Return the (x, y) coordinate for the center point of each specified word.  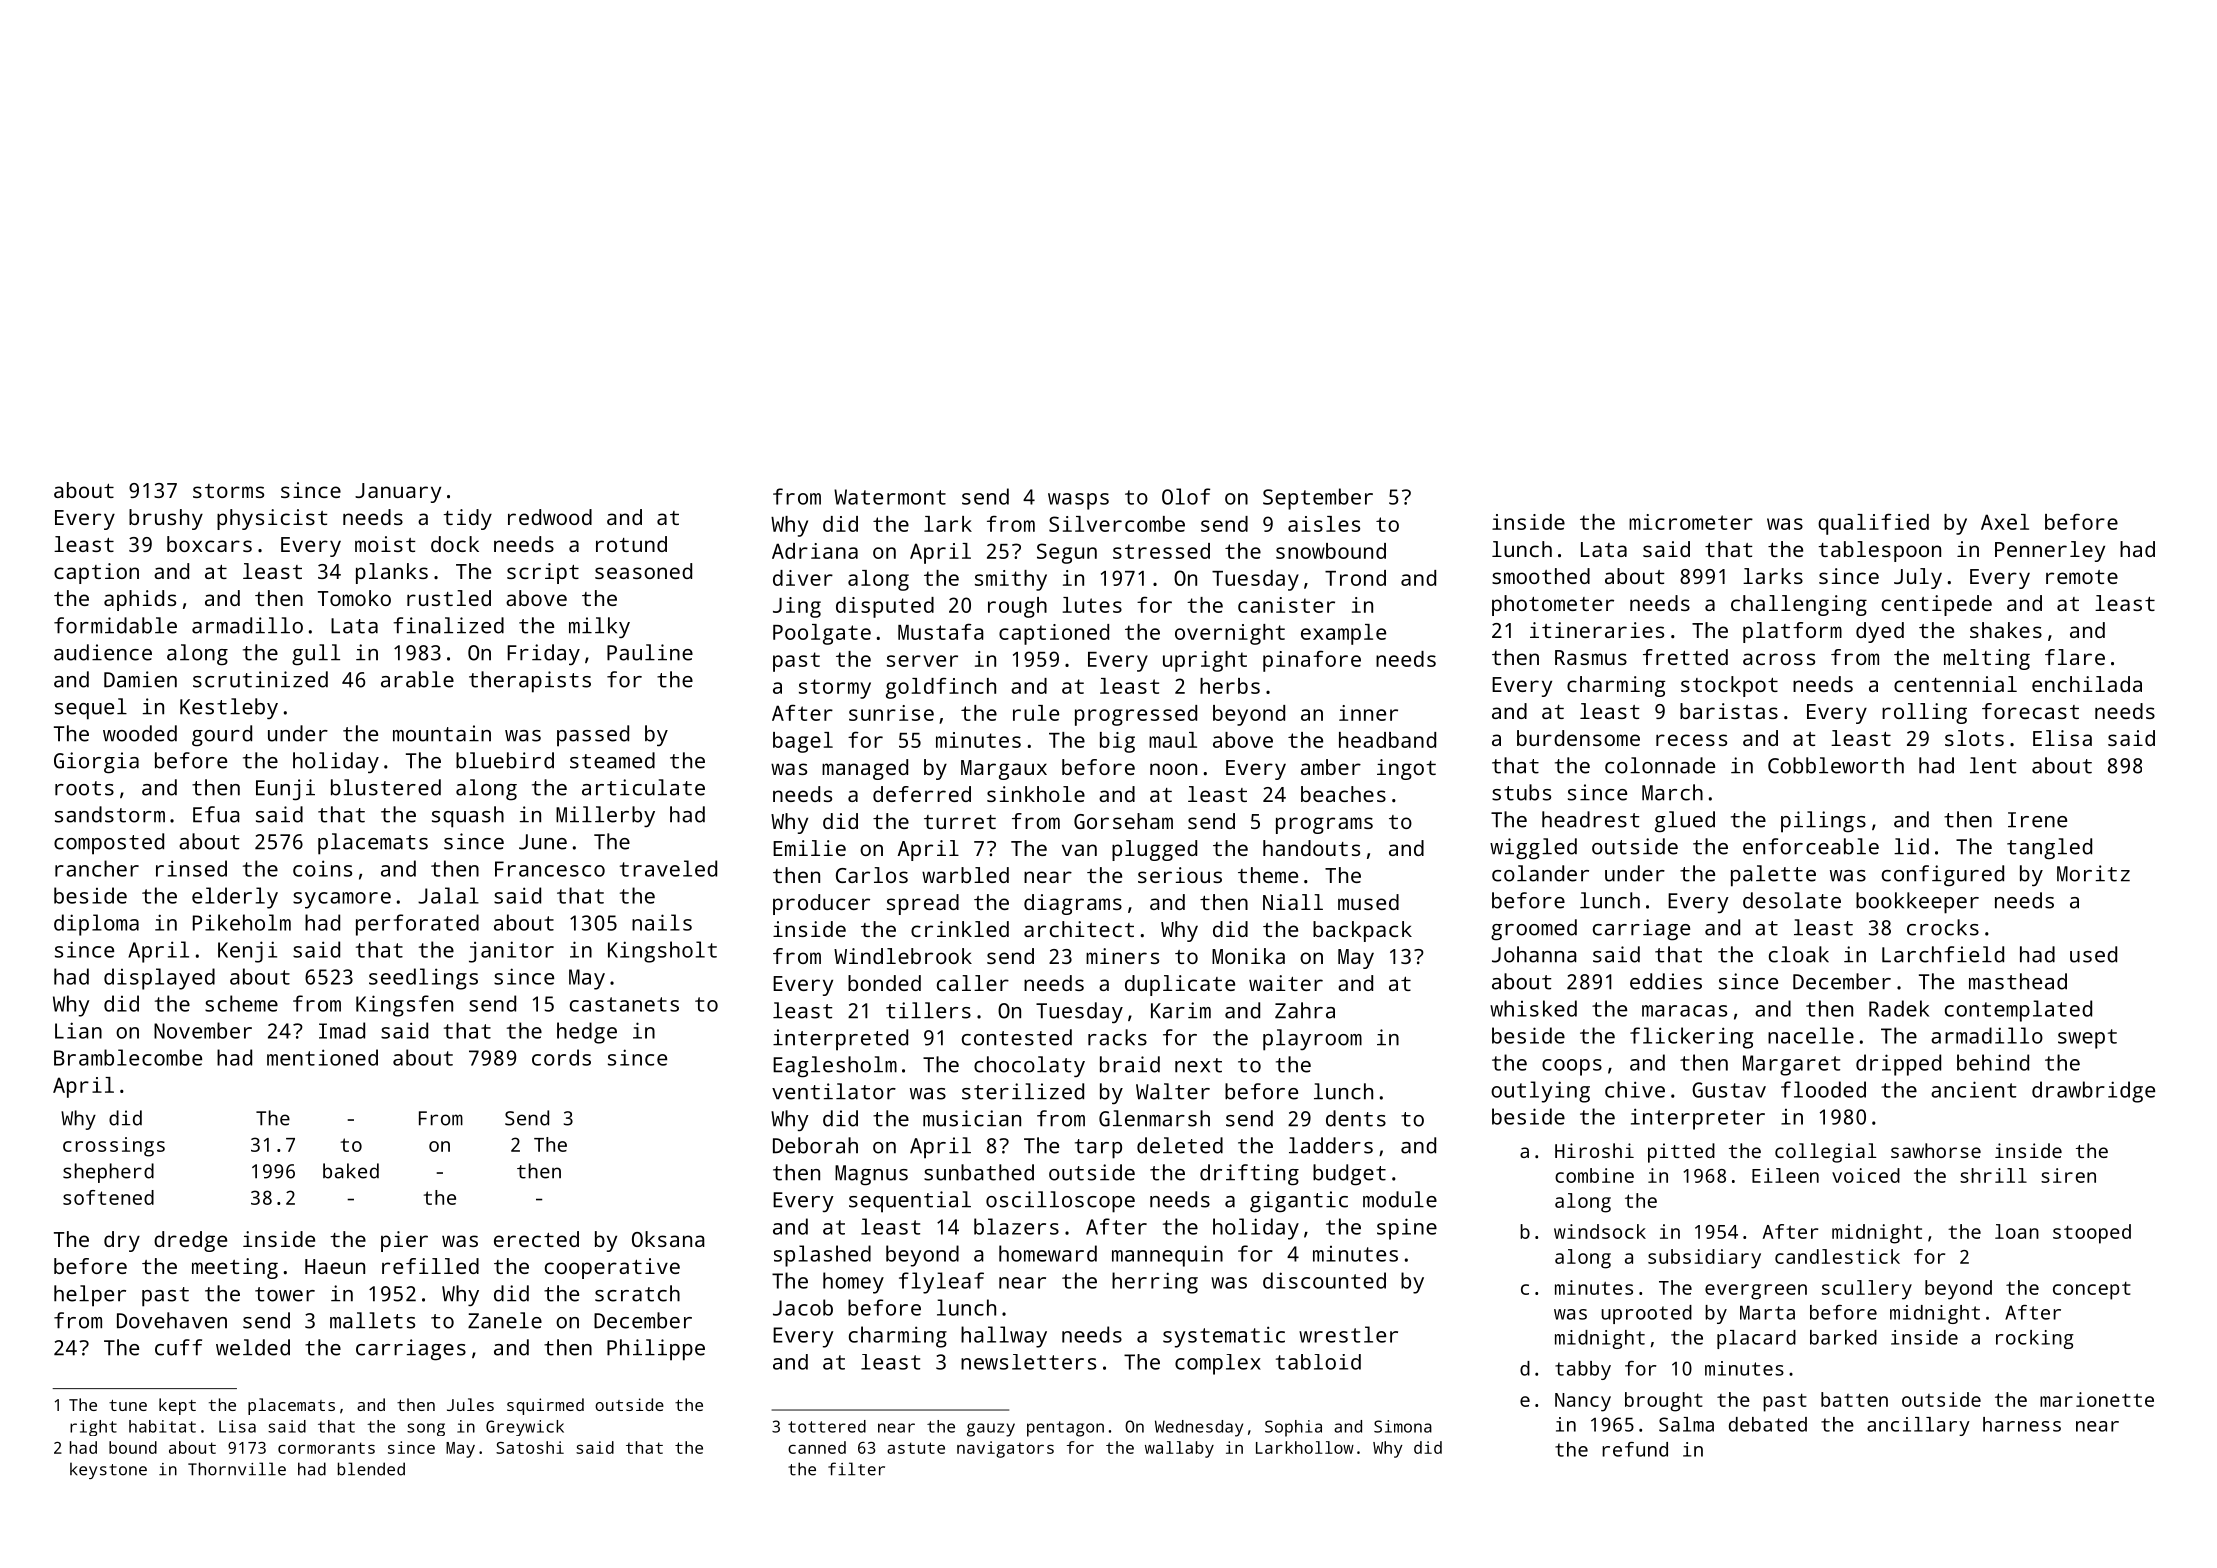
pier (404, 1241)
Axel (2005, 522)
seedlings (423, 979)
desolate (1792, 900)
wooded (140, 733)
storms (228, 491)
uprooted (1646, 1314)
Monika (1248, 956)
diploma (96, 925)
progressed (1136, 715)
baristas (1729, 711)
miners (1122, 956)
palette (1773, 876)
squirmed (545, 1406)
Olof (1186, 496)
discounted (1324, 1280)
